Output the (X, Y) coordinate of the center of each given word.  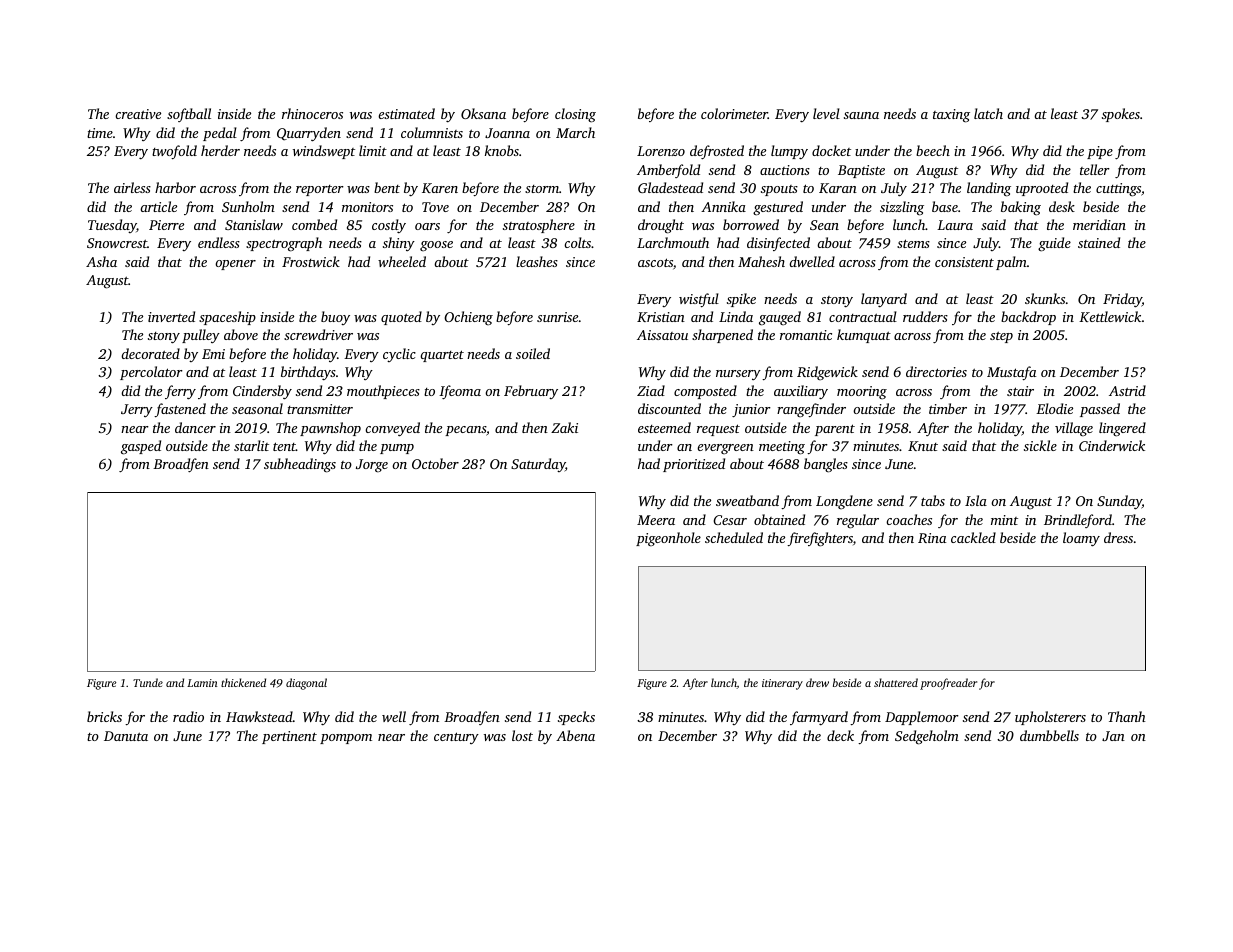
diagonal (306, 684)
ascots (655, 262)
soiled (533, 353)
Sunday (1119, 502)
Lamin (202, 683)
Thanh (1127, 716)
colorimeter (734, 113)
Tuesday (112, 226)
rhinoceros (312, 113)
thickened (243, 682)
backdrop (1028, 318)
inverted (171, 316)
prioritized (694, 465)
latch (988, 113)
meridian (1099, 224)
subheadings (300, 465)
